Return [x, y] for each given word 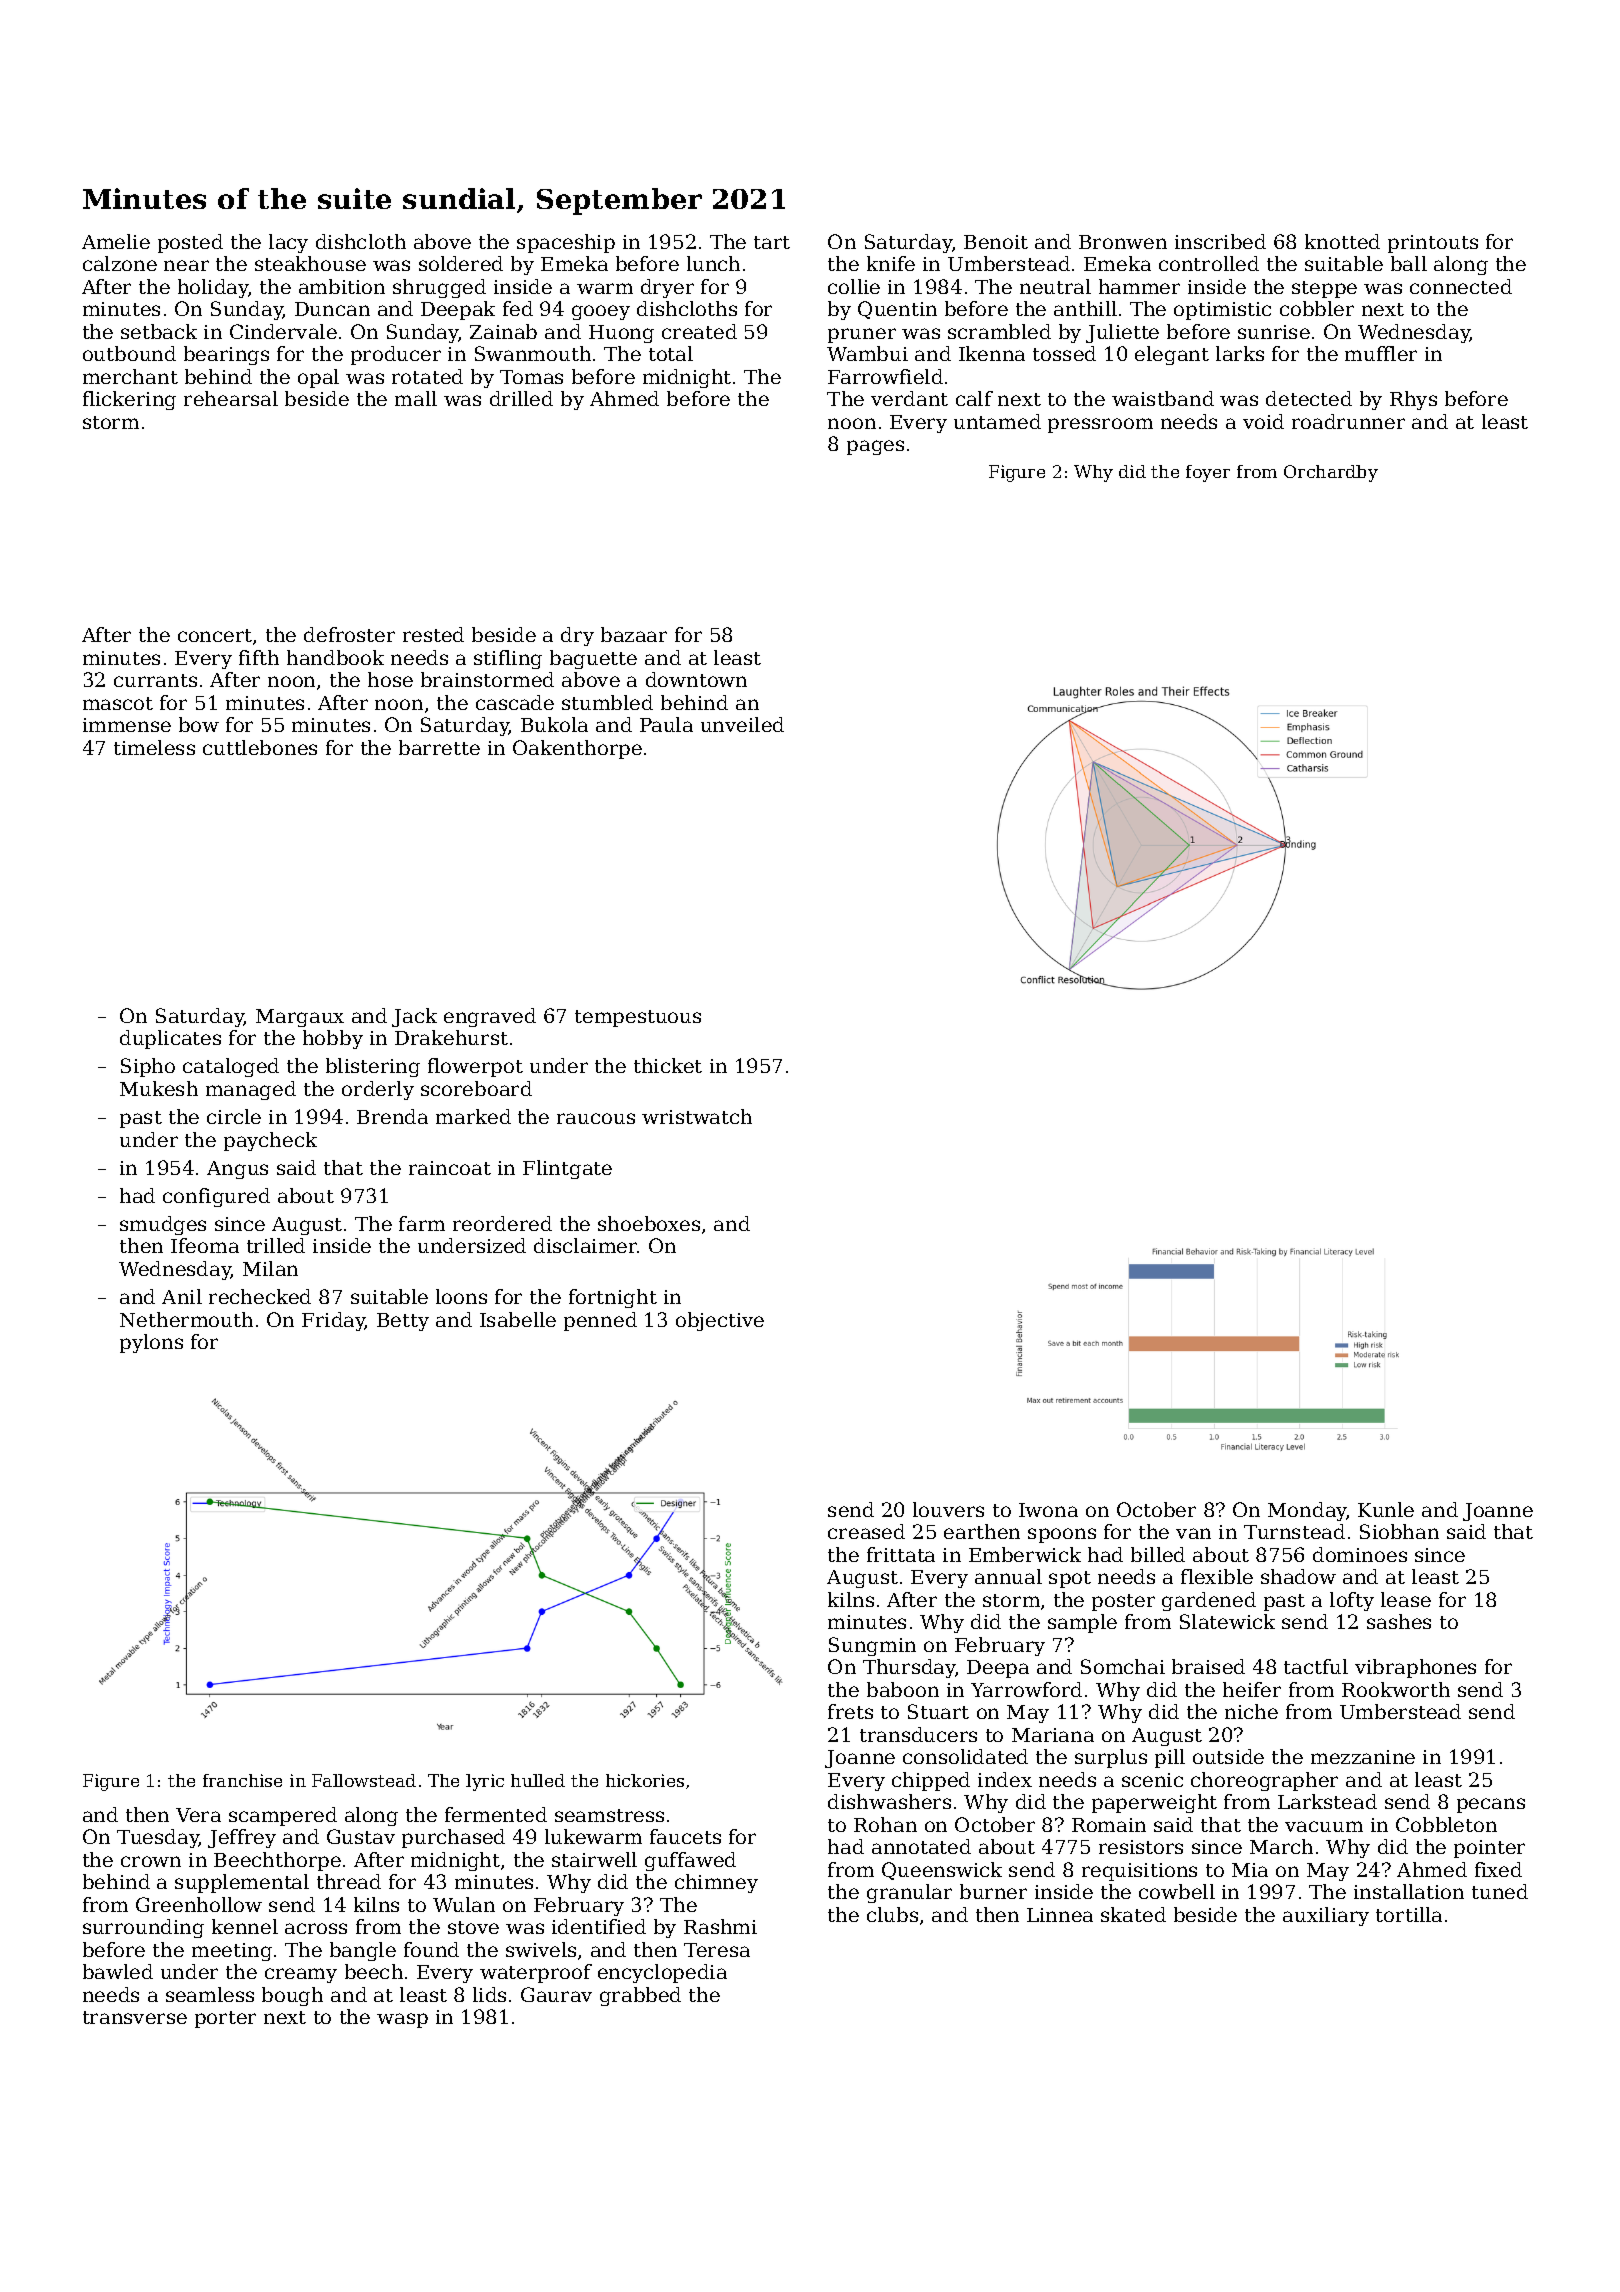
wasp [402, 2020]
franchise [242, 1780]
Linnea [1060, 1915]
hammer [1139, 286]
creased [866, 1531]
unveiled [742, 724]
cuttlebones [260, 747]
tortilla [1409, 1914]
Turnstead [1294, 1531]
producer [396, 355]
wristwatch [697, 1116]
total [671, 353]
